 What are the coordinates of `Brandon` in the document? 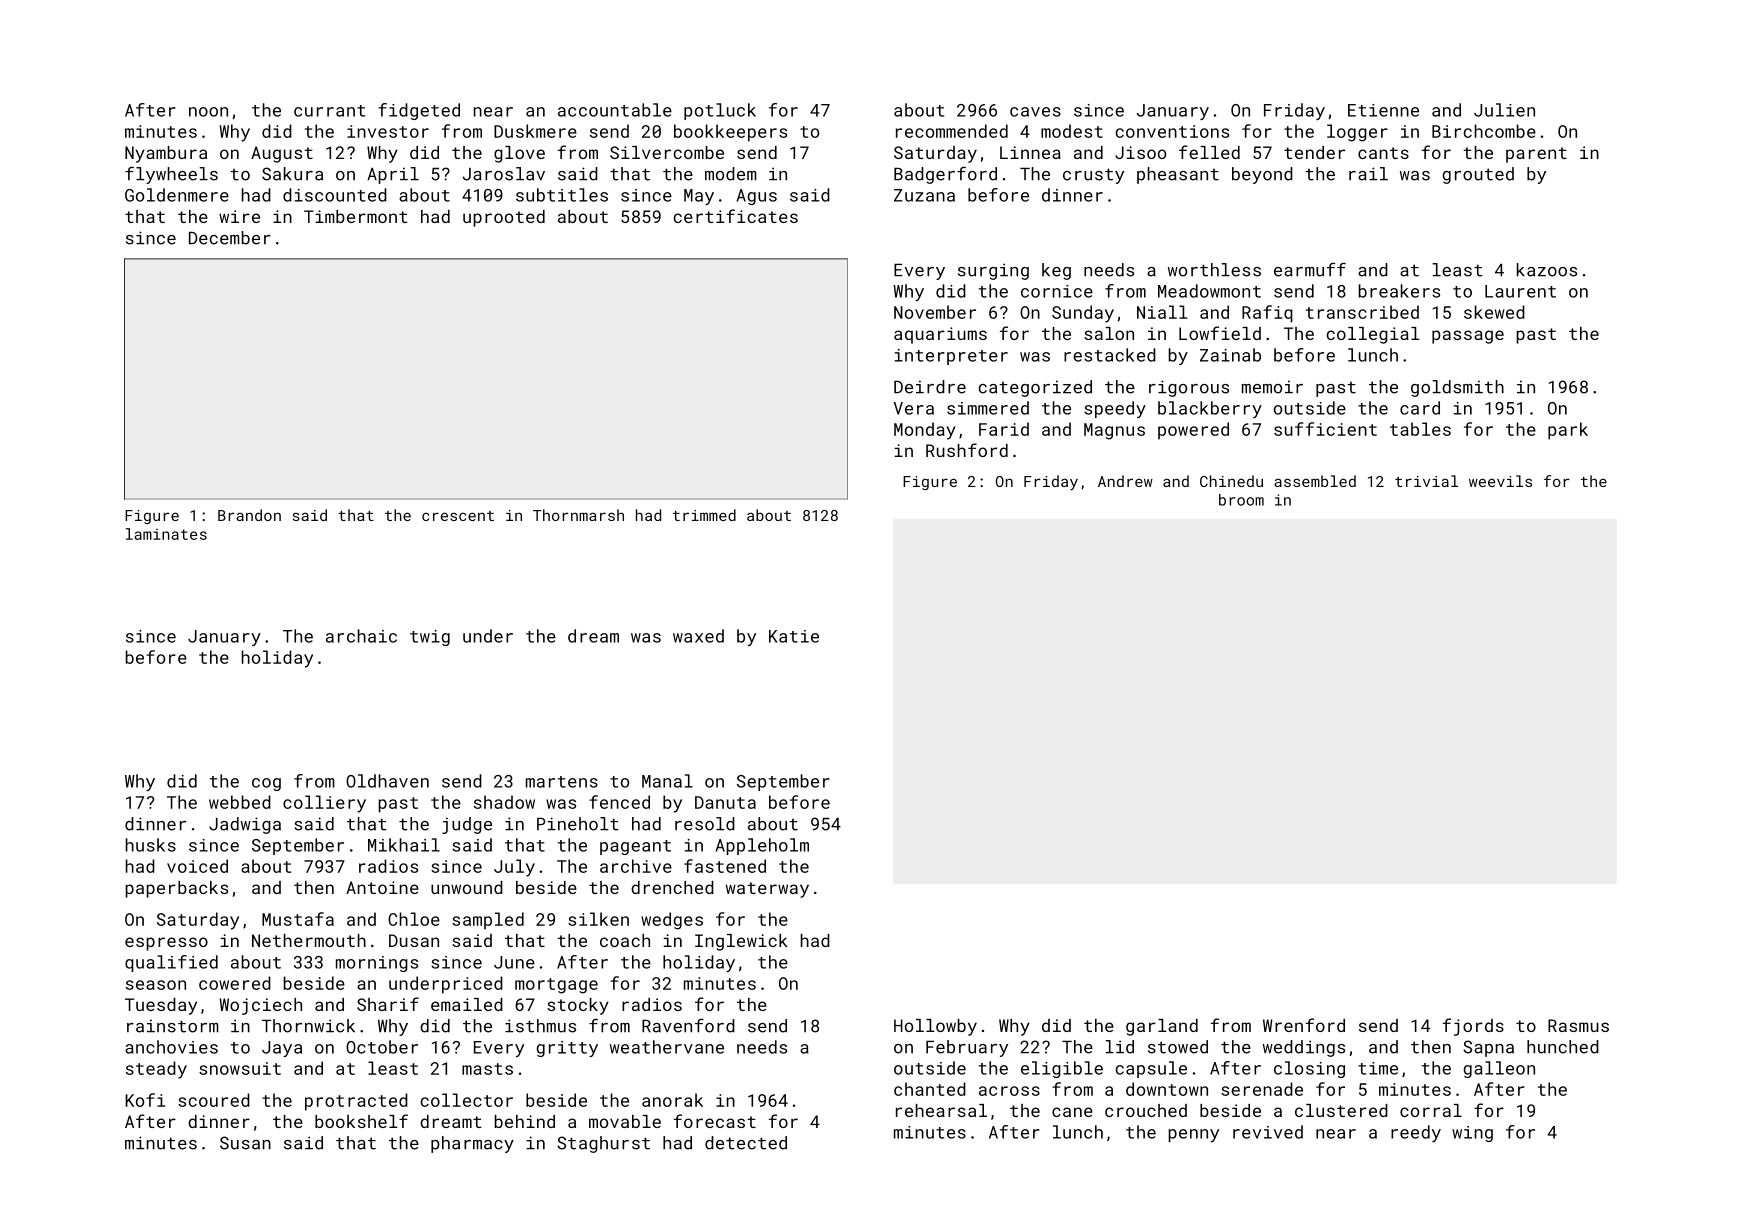 It's located at (249, 515).
